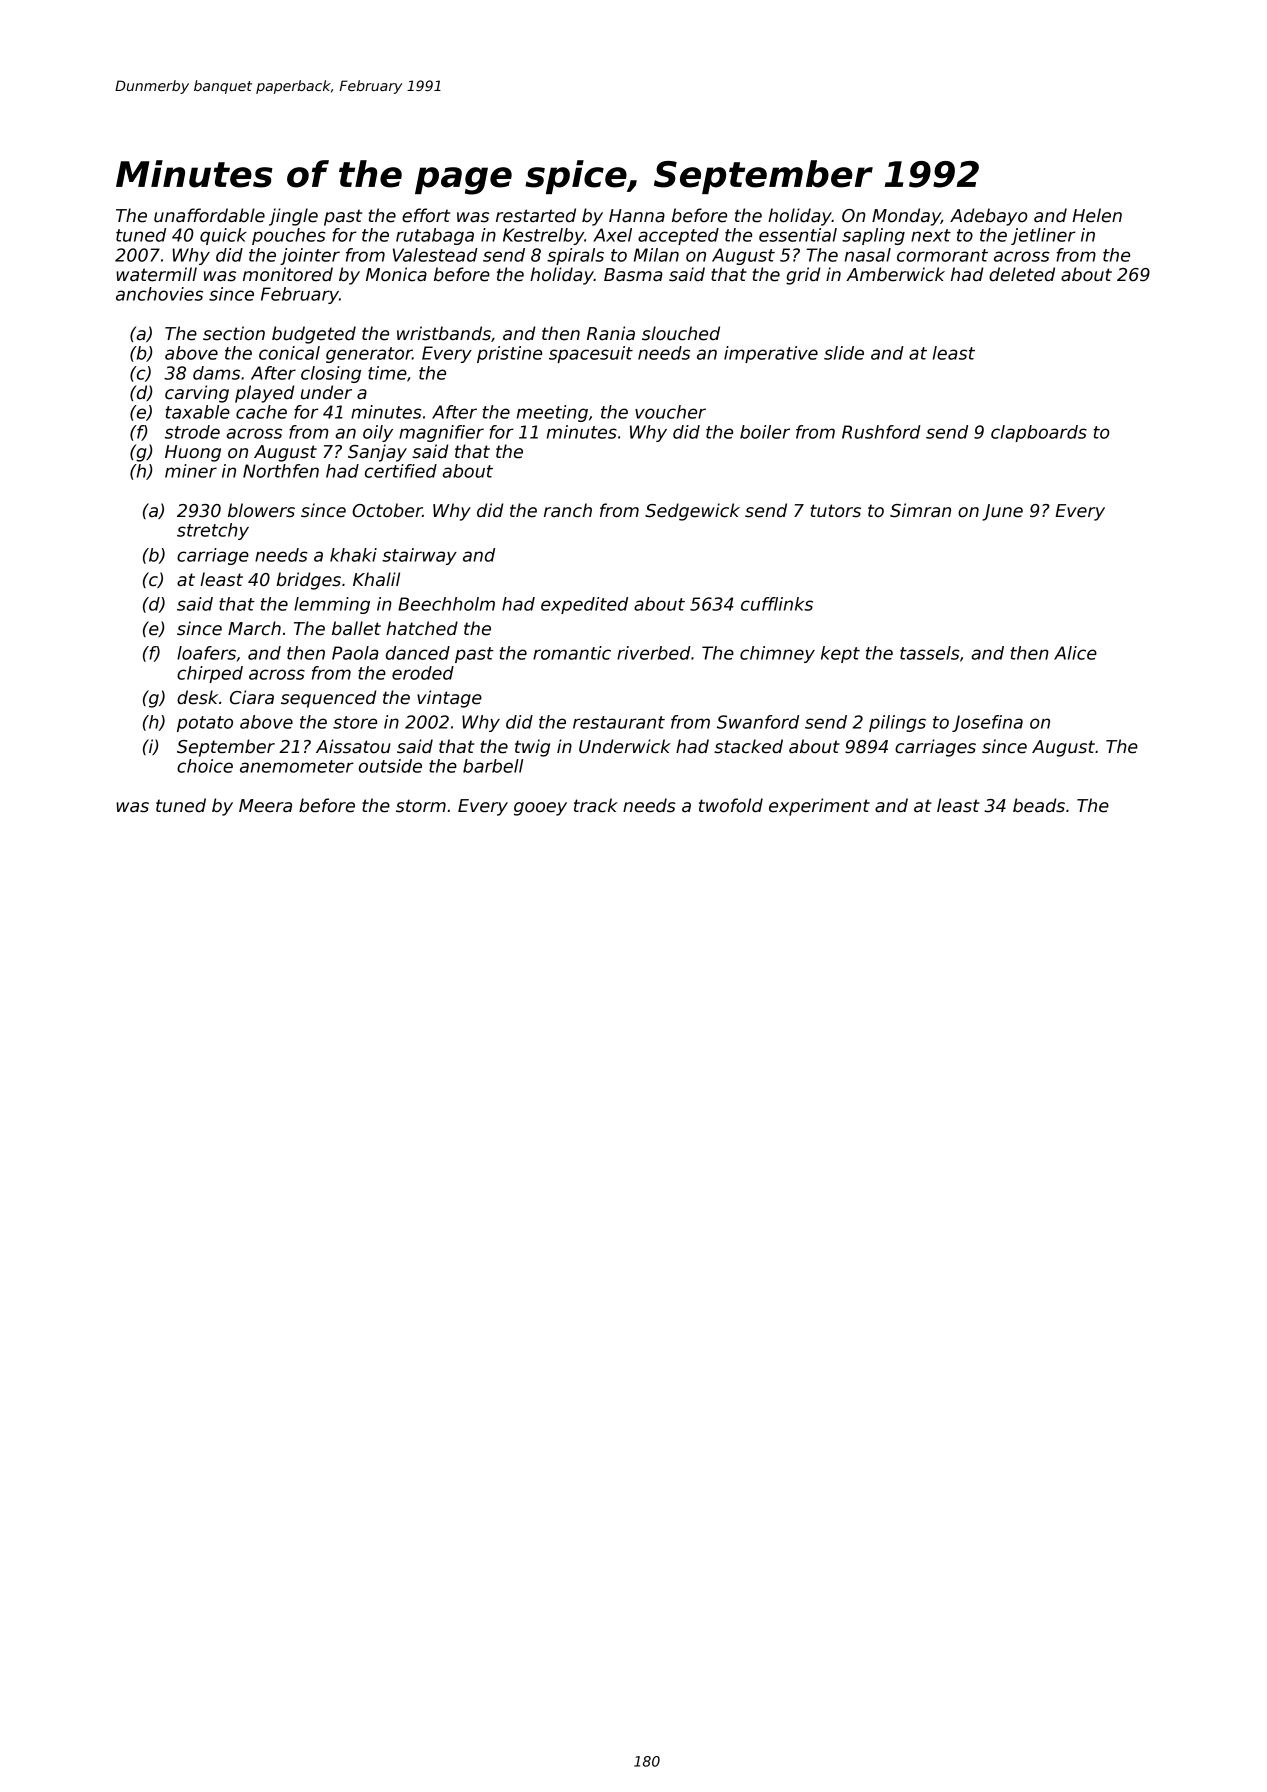 This screenshot has width=1267, height=1792. What do you see at coordinates (378, 433) in the screenshot?
I see `oily` at bounding box center [378, 433].
